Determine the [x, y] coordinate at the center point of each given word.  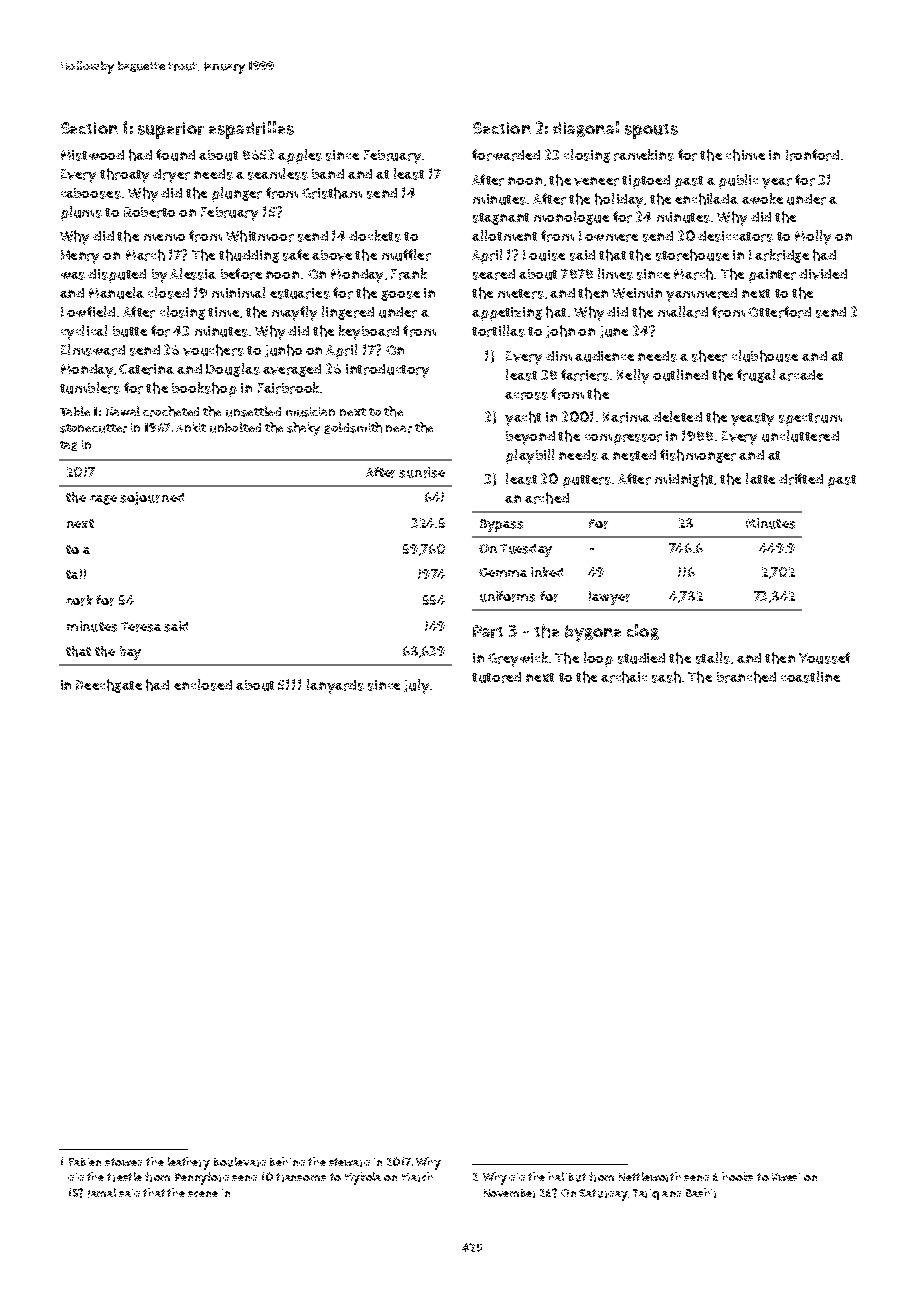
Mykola [363, 1178]
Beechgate [109, 686]
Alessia [193, 274]
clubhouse [765, 356]
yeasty [752, 419]
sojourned [152, 498]
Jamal [102, 1193]
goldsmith [353, 428]
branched [746, 677]
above [332, 255]
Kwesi [786, 1177]
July [416, 686]
